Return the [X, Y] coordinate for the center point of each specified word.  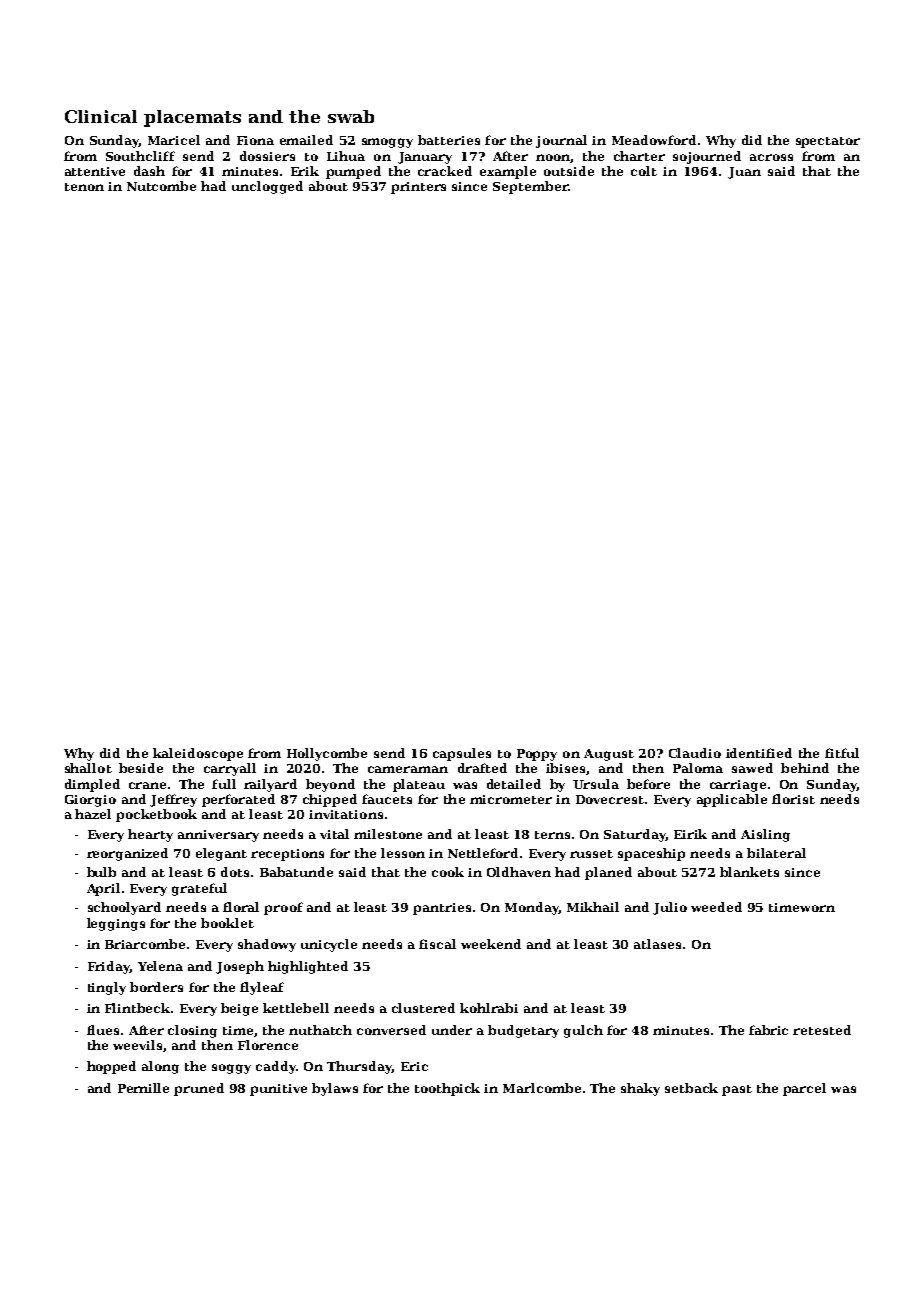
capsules [462, 754]
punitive [278, 1090]
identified [759, 753]
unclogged [267, 187]
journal [561, 141]
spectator [828, 142]
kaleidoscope [198, 754]
